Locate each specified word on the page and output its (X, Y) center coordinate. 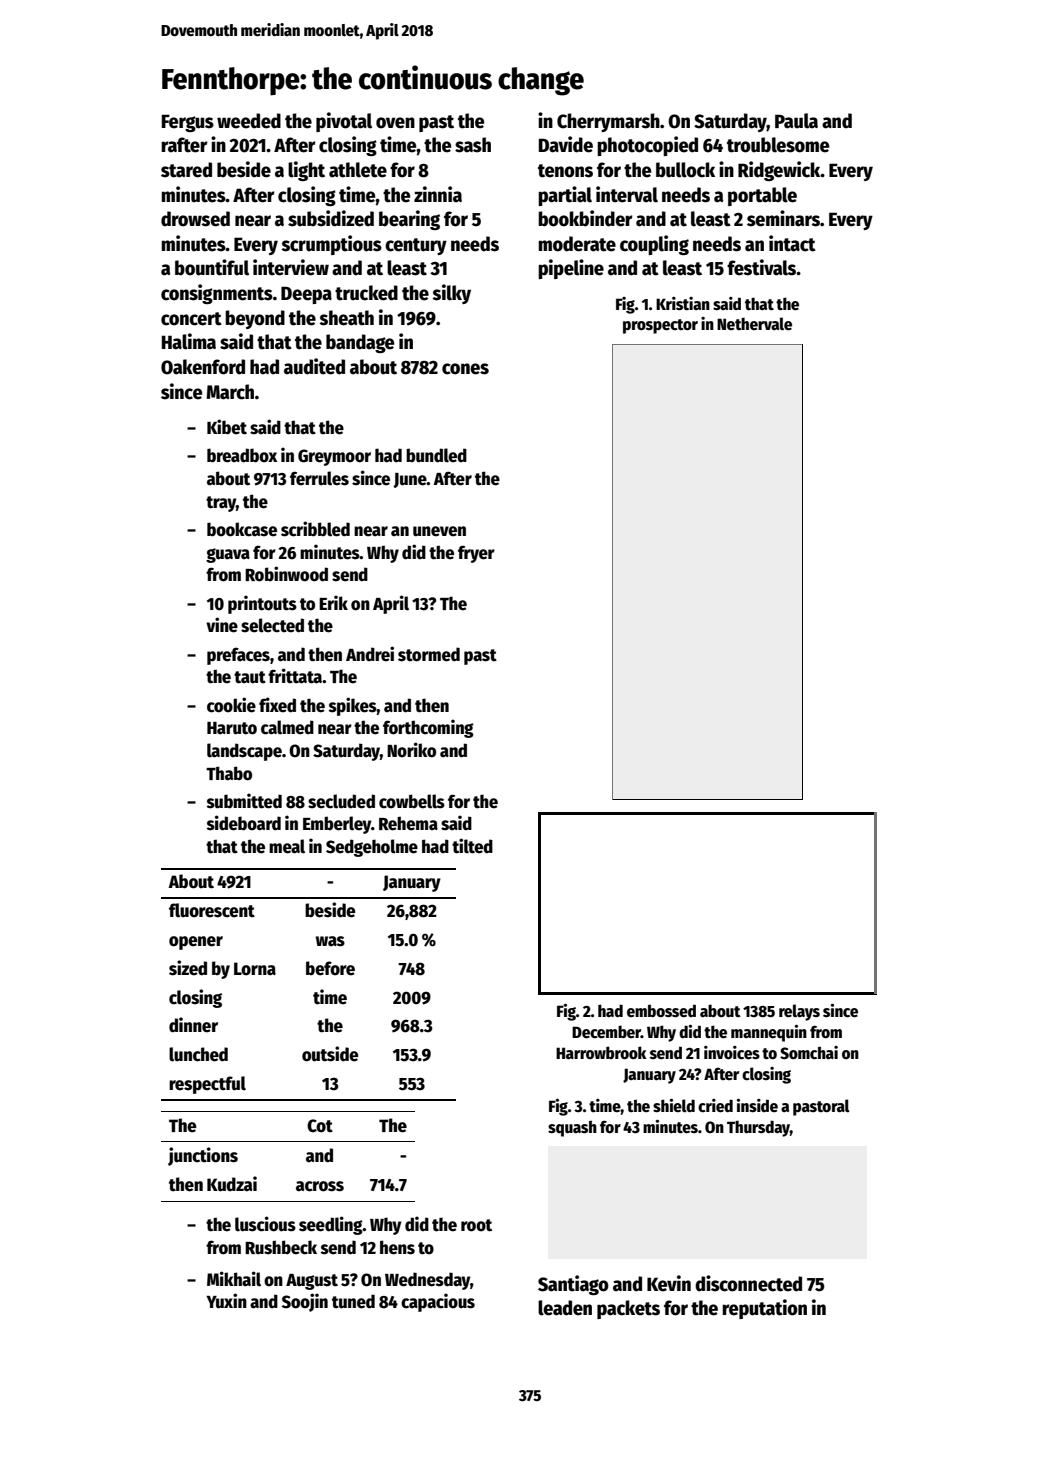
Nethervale (754, 324)
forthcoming (428, 728)
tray (221, 504)
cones (465, 369)
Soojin (305, 1302)
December (606, 1032)
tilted (472, 846)
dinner (193, 1025)
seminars (783, 218)
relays (799, 1012)
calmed (287, 727)
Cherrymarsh (608, 122)
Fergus (188, 123)
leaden (565, 1308)
